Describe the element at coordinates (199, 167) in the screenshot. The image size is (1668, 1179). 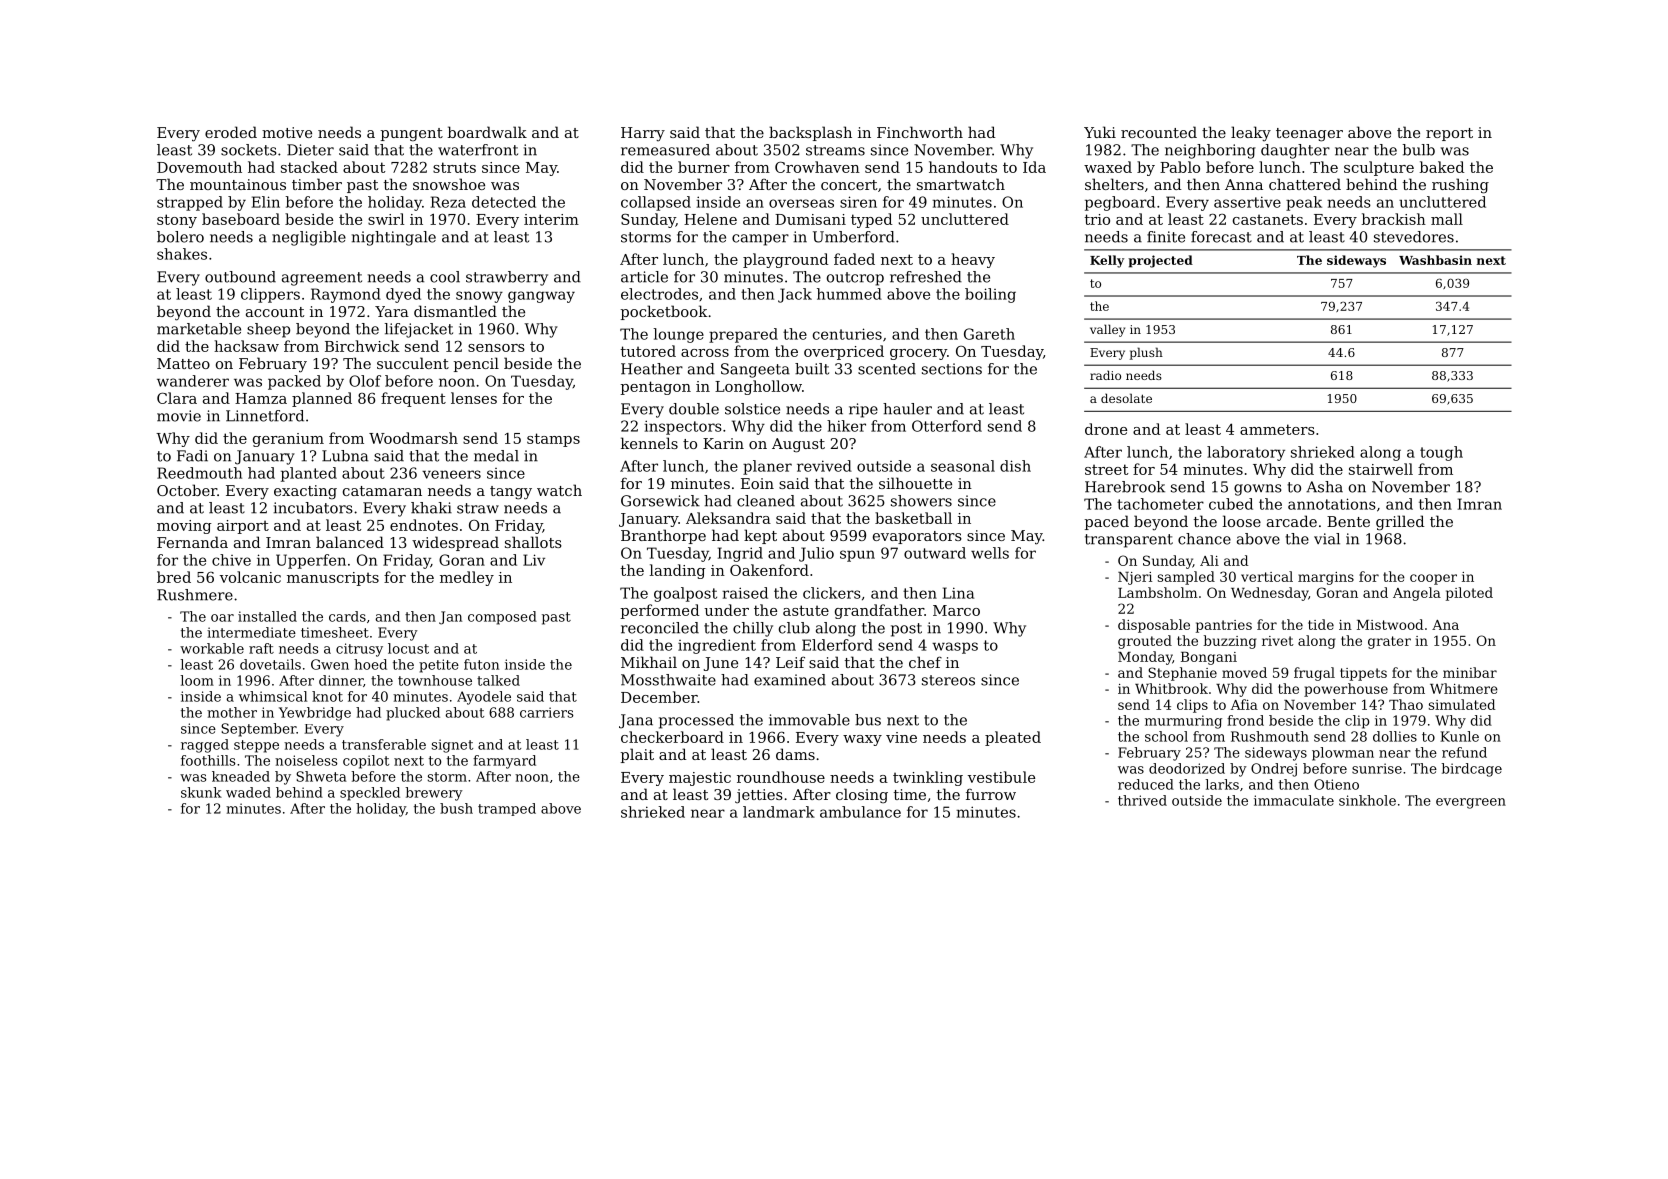
I see `Dovemouth` at that location.
